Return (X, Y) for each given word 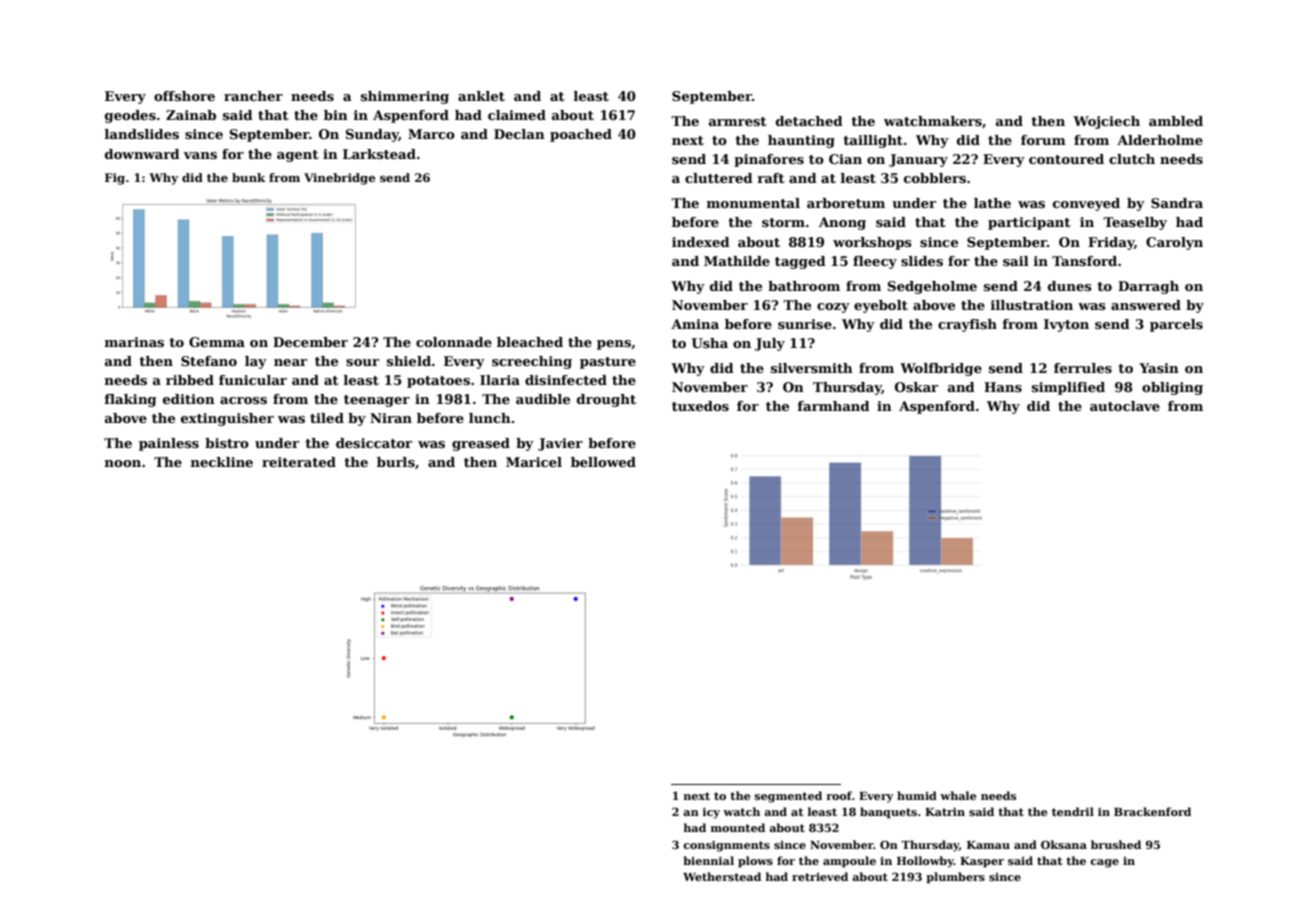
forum (1043, 140)
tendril (1073, 811)
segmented (788, 797)
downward (142, 154)
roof (839, 795)
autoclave (1125, 406)
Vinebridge (339, 179)
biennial (708, 860)
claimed (517, 115)
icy (711, 813)
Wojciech (1106, 122)
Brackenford (1152, 811)
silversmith (812, 368)
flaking (130, 400)
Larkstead (379, 154)
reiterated (299, 462)
